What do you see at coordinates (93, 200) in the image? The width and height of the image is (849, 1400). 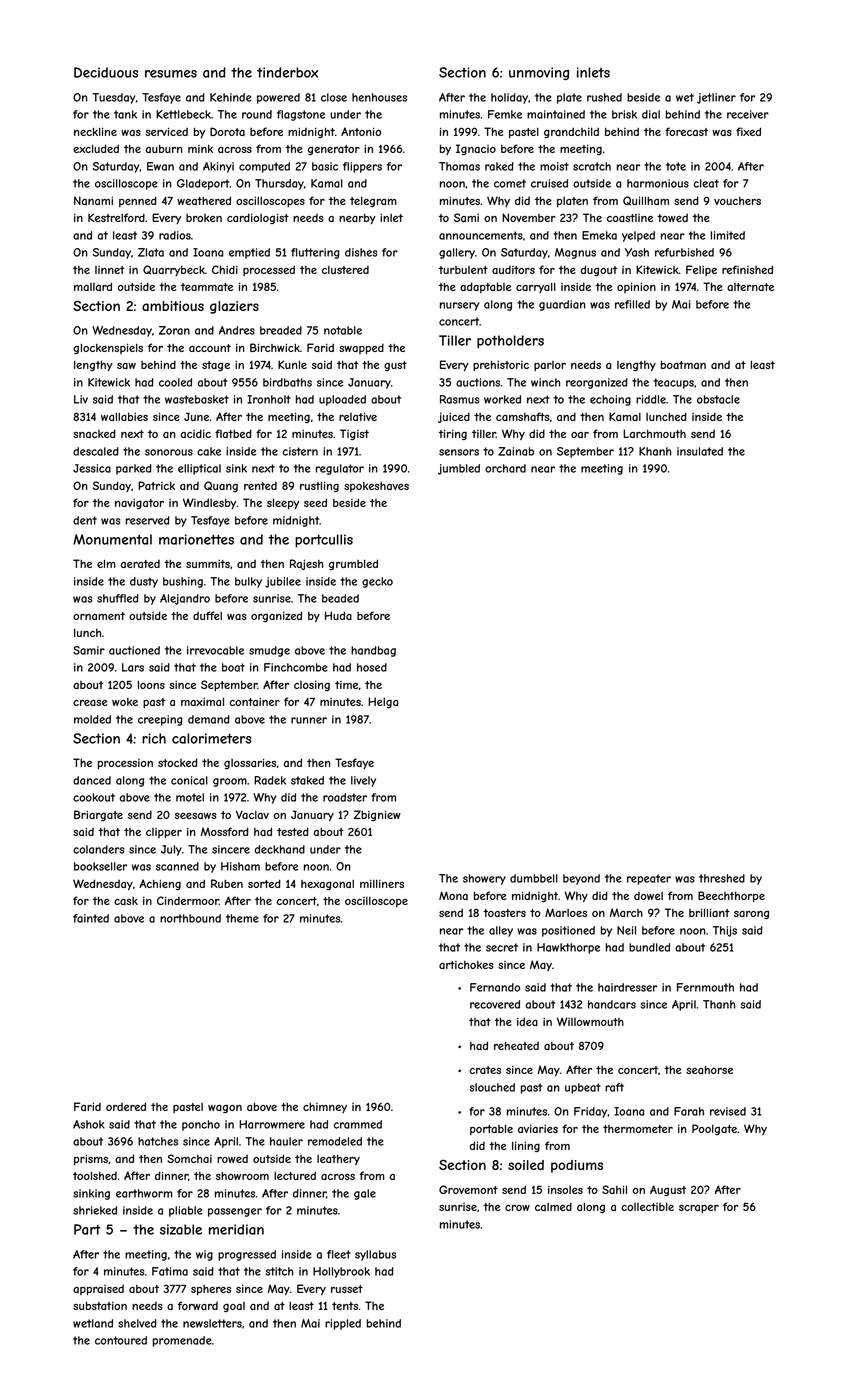 I see `Nanami` at bounding box center [93, 200].
